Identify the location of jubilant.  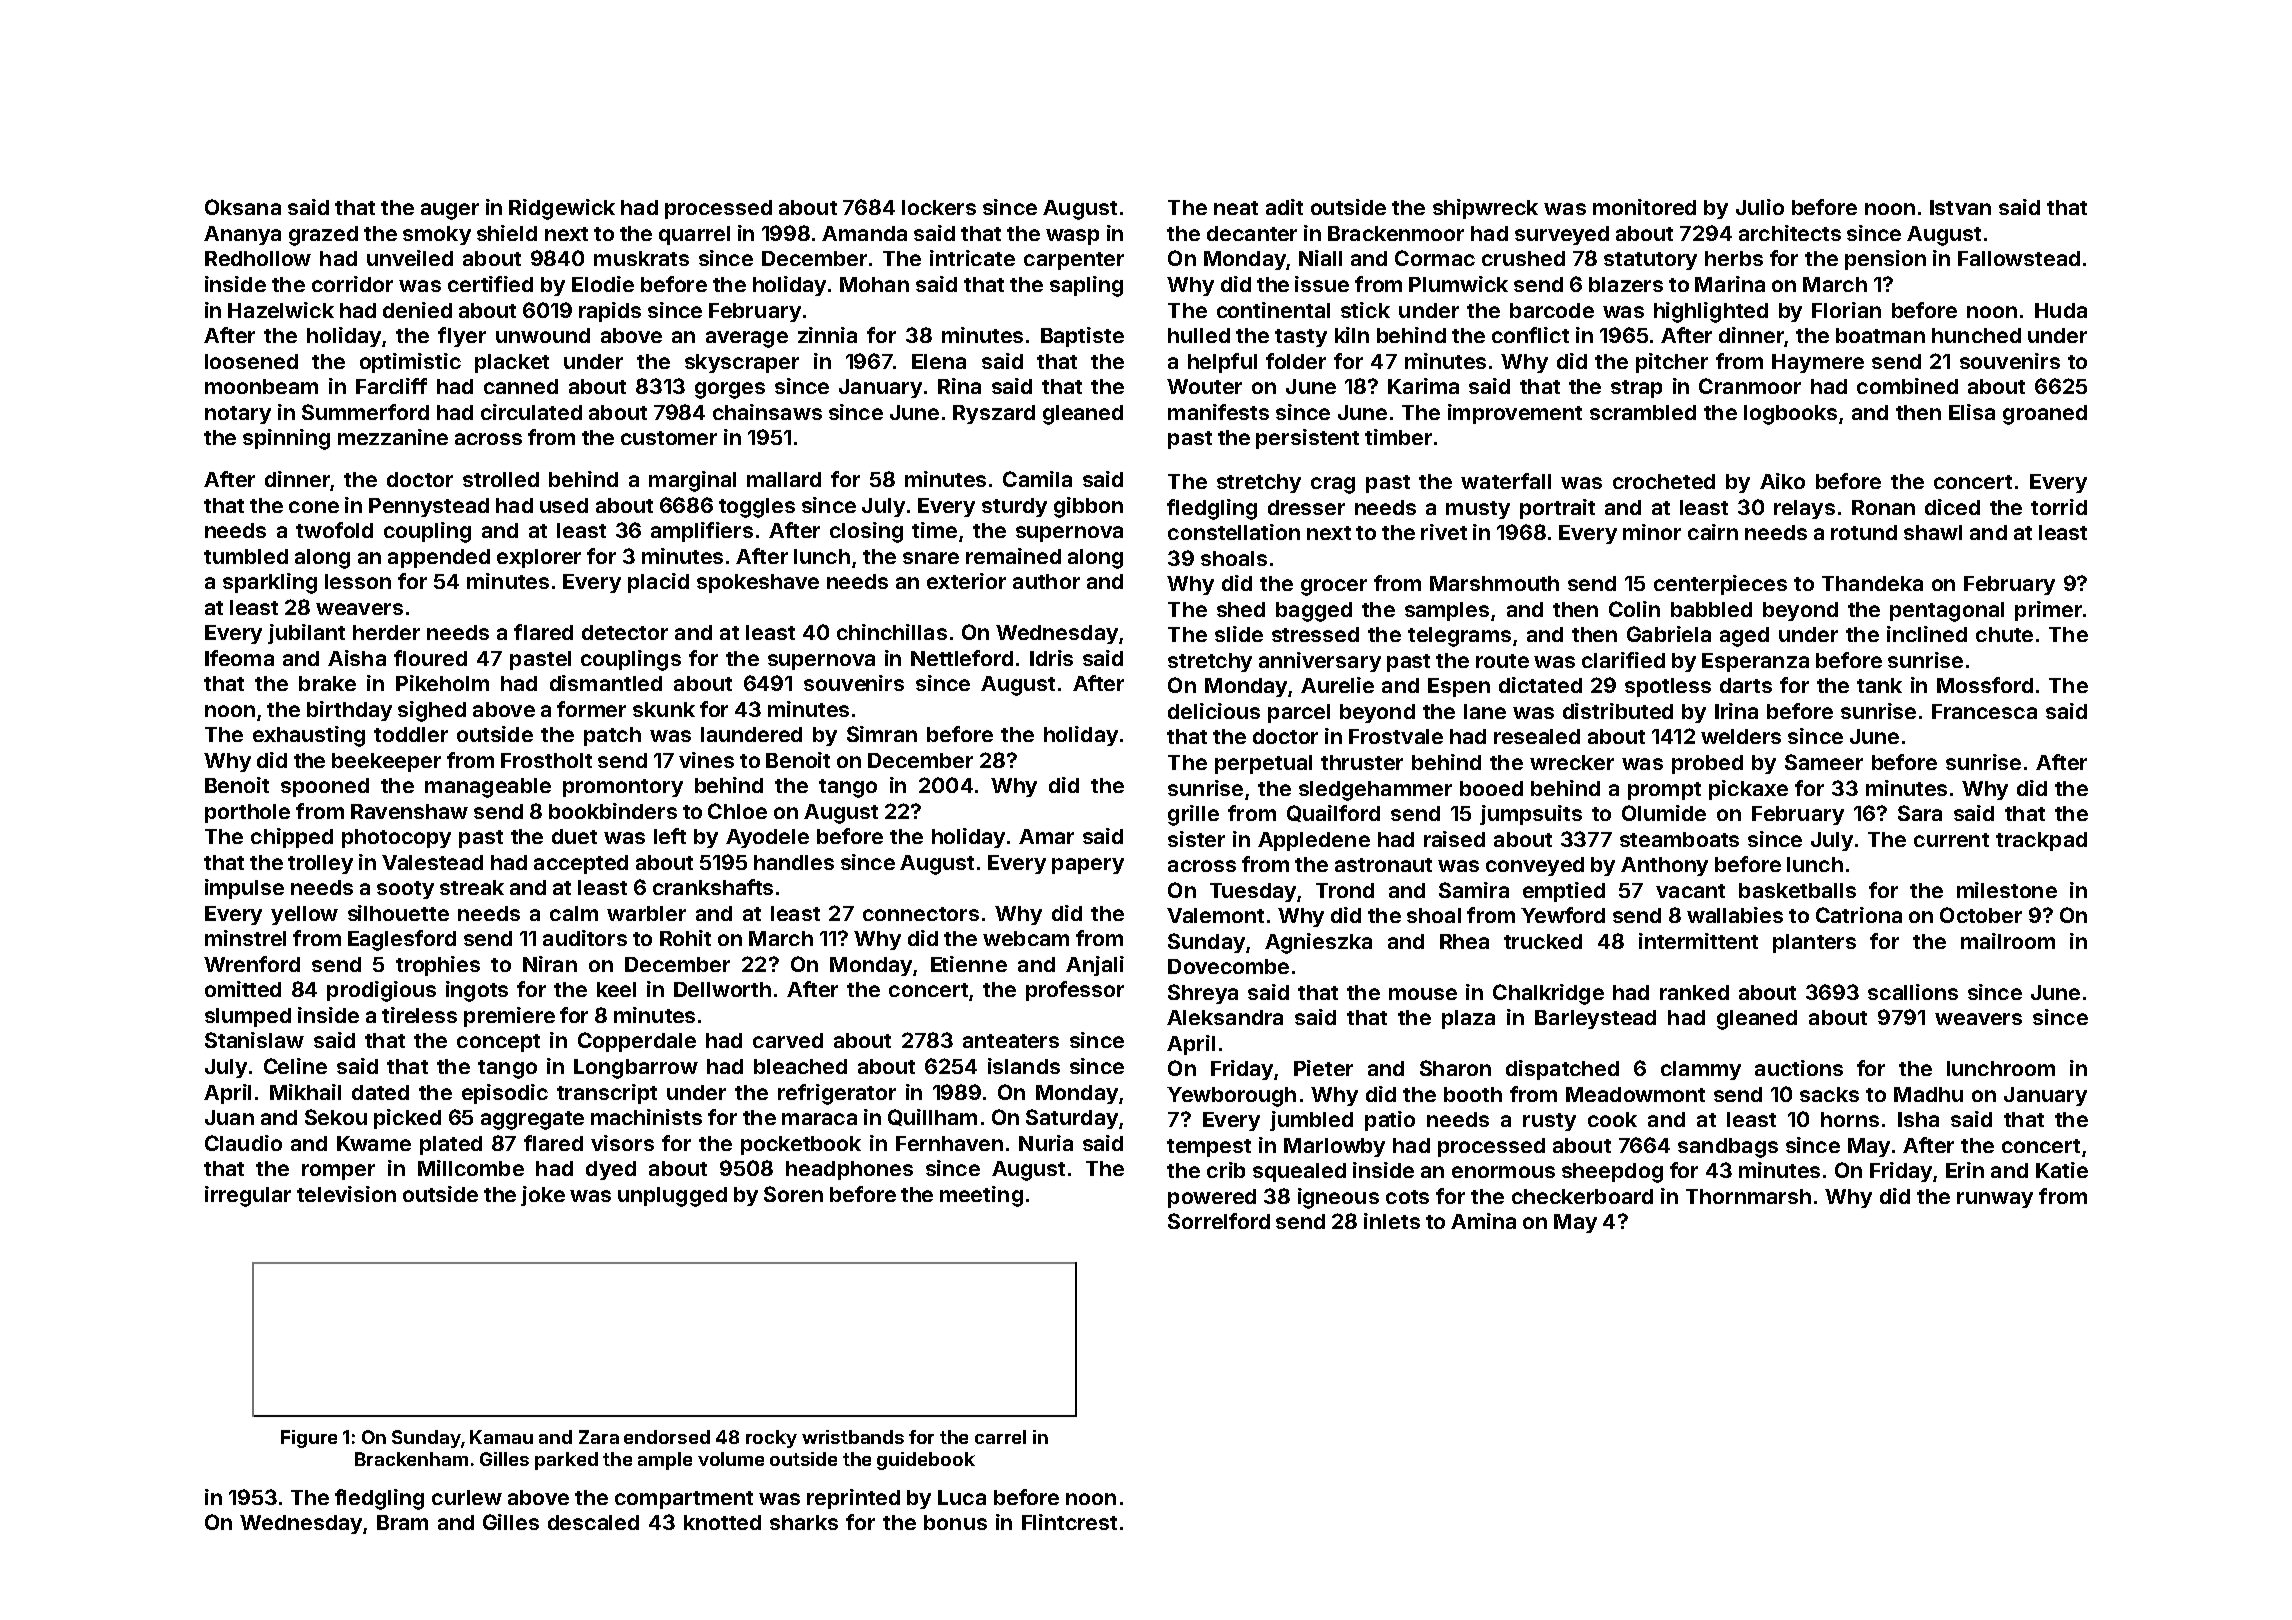
(306, 634).
